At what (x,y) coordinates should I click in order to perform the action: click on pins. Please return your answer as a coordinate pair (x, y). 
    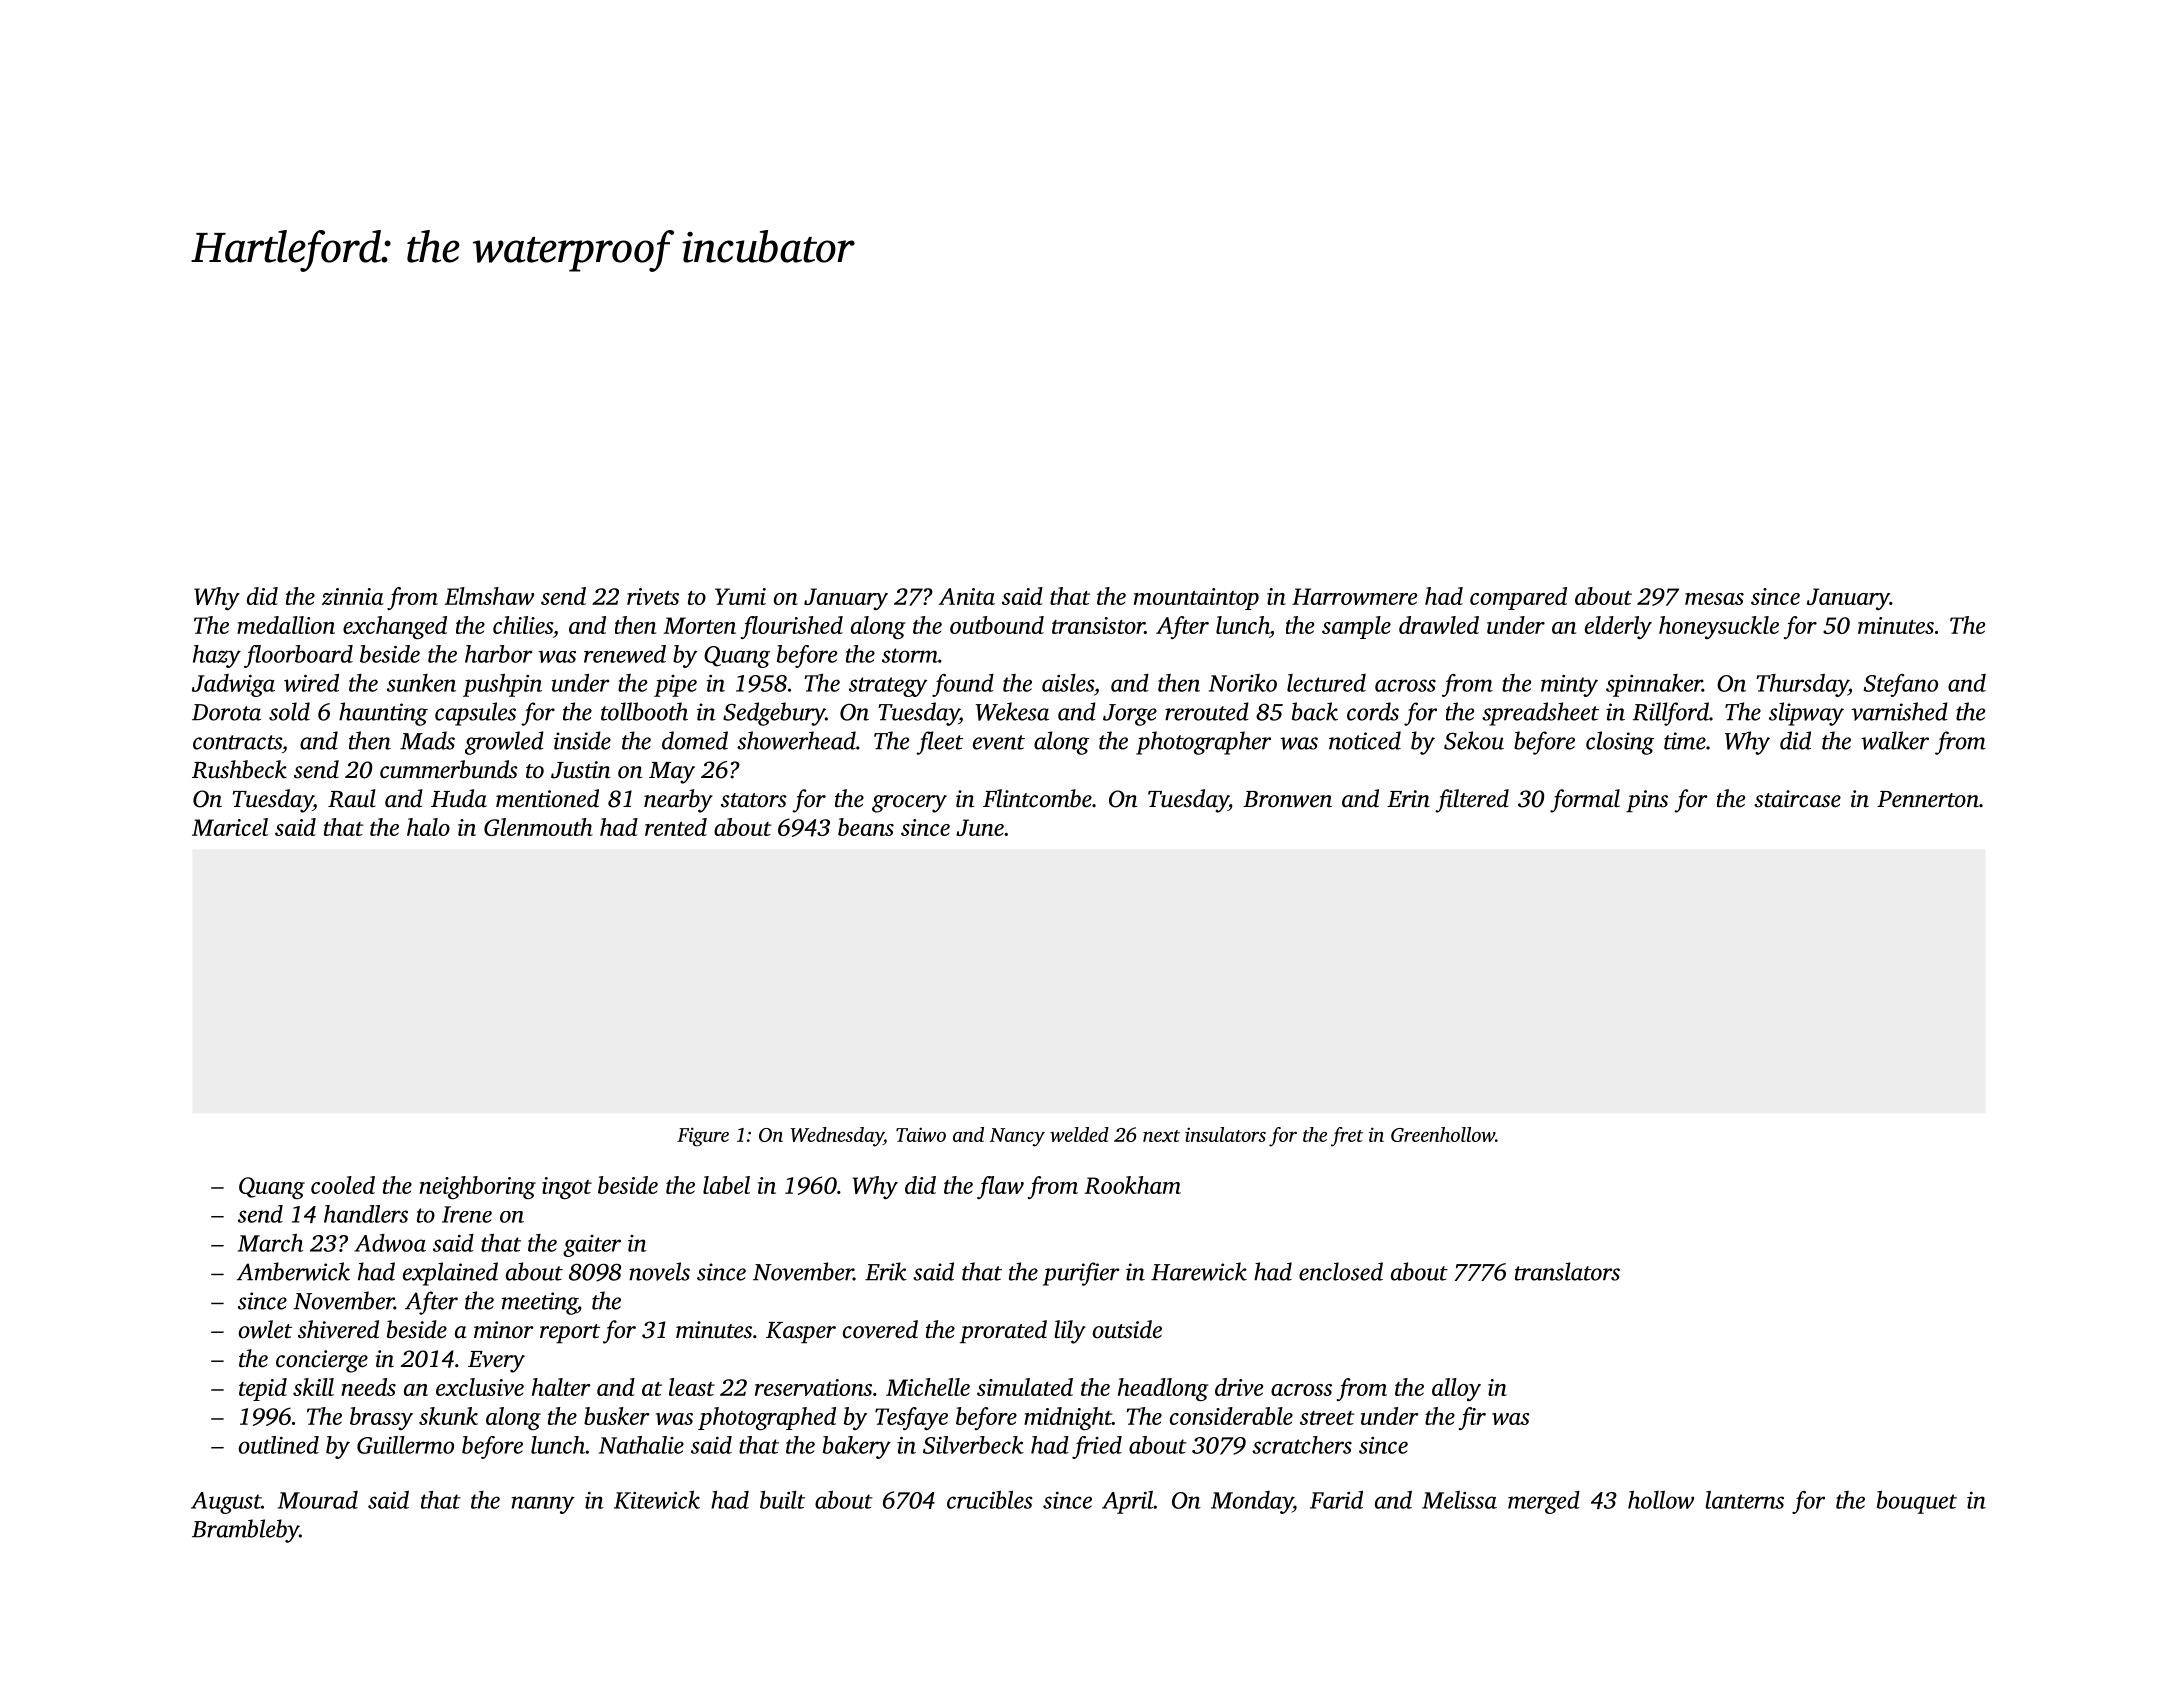
    Looking at the image, I should click on (1647, 801).
